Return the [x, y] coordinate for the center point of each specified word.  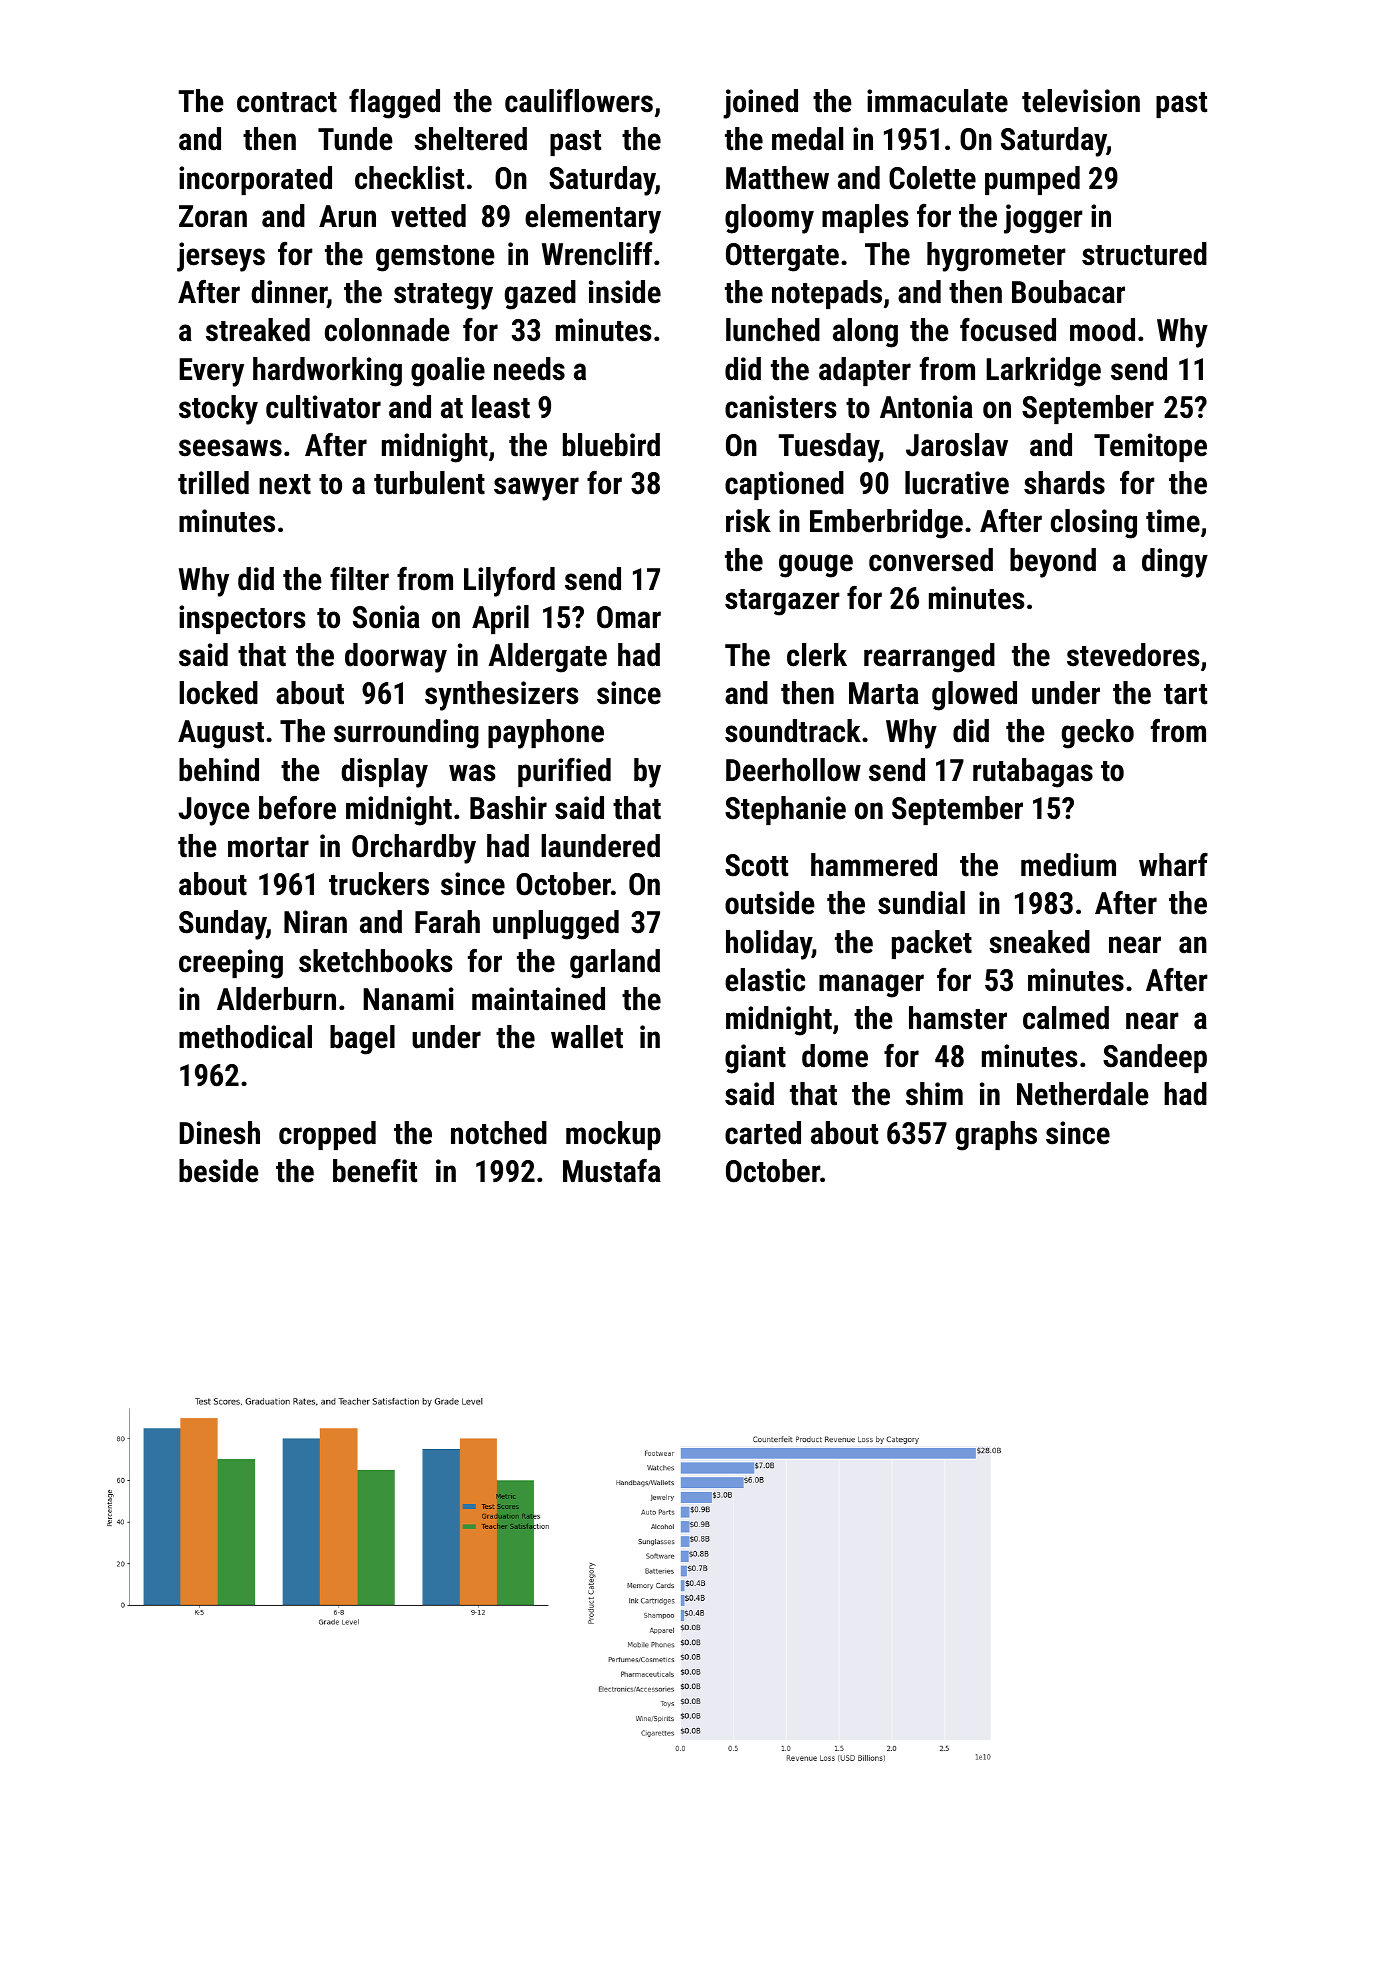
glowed [974, 696]
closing [1094, 524]
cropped [327, 1135]
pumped [1032, 180]
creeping [231, 964]
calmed [1066, 1018]
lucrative [957, 483]
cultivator [323, 407]
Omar [629, 617]
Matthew [777, 178]
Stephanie [785, 810]
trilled [213, 483]
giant [755, 1059]
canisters [781, 407]
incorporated [255, 180]
